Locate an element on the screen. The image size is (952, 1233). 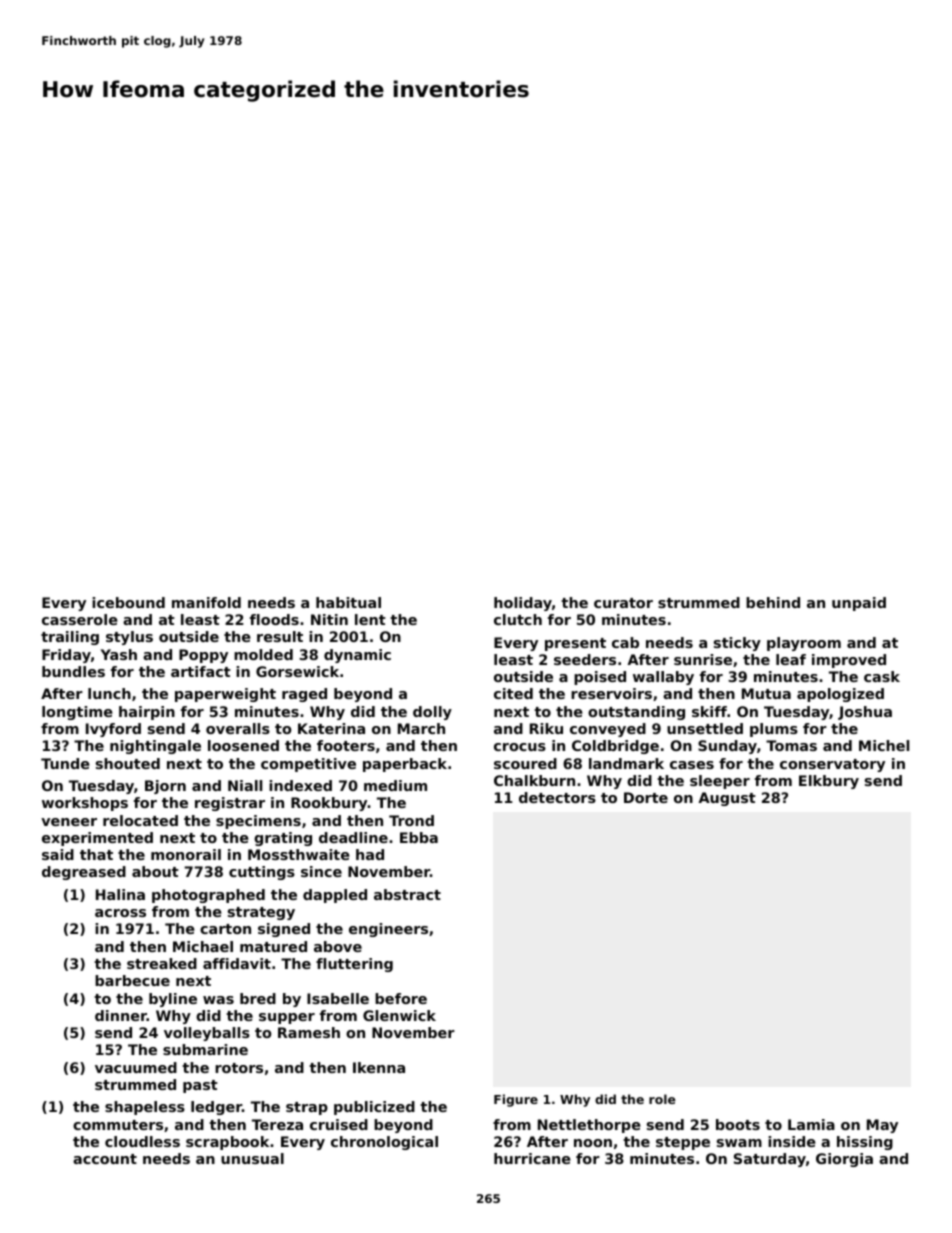
nightingale is located at coordinates (155, 747).
